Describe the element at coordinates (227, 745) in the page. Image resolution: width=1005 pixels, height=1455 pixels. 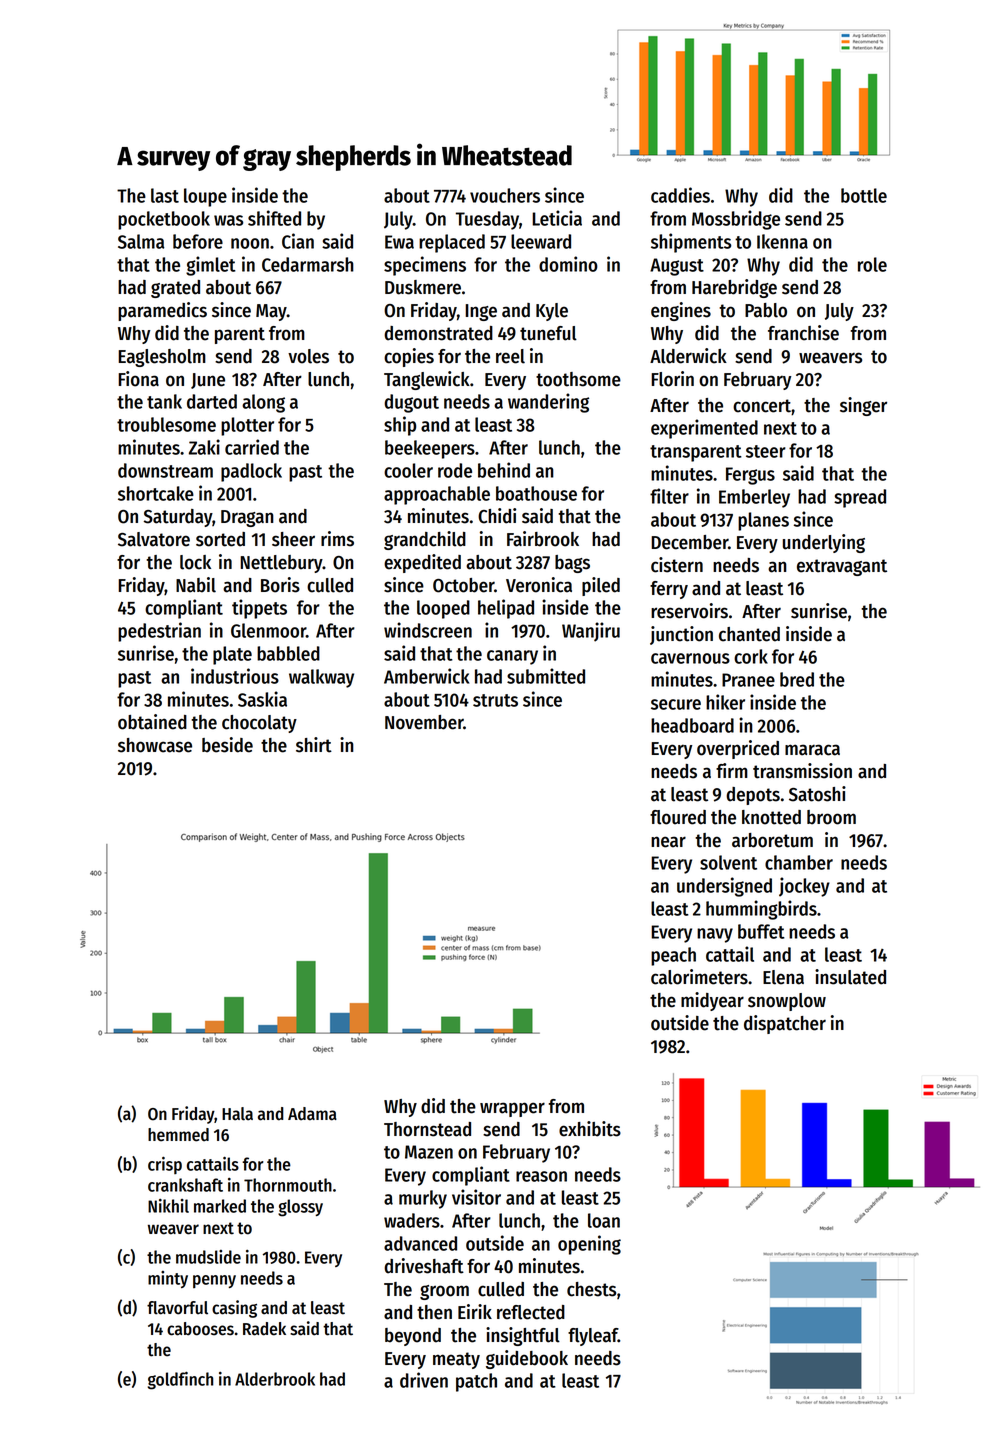
I see `beside` at that location.
